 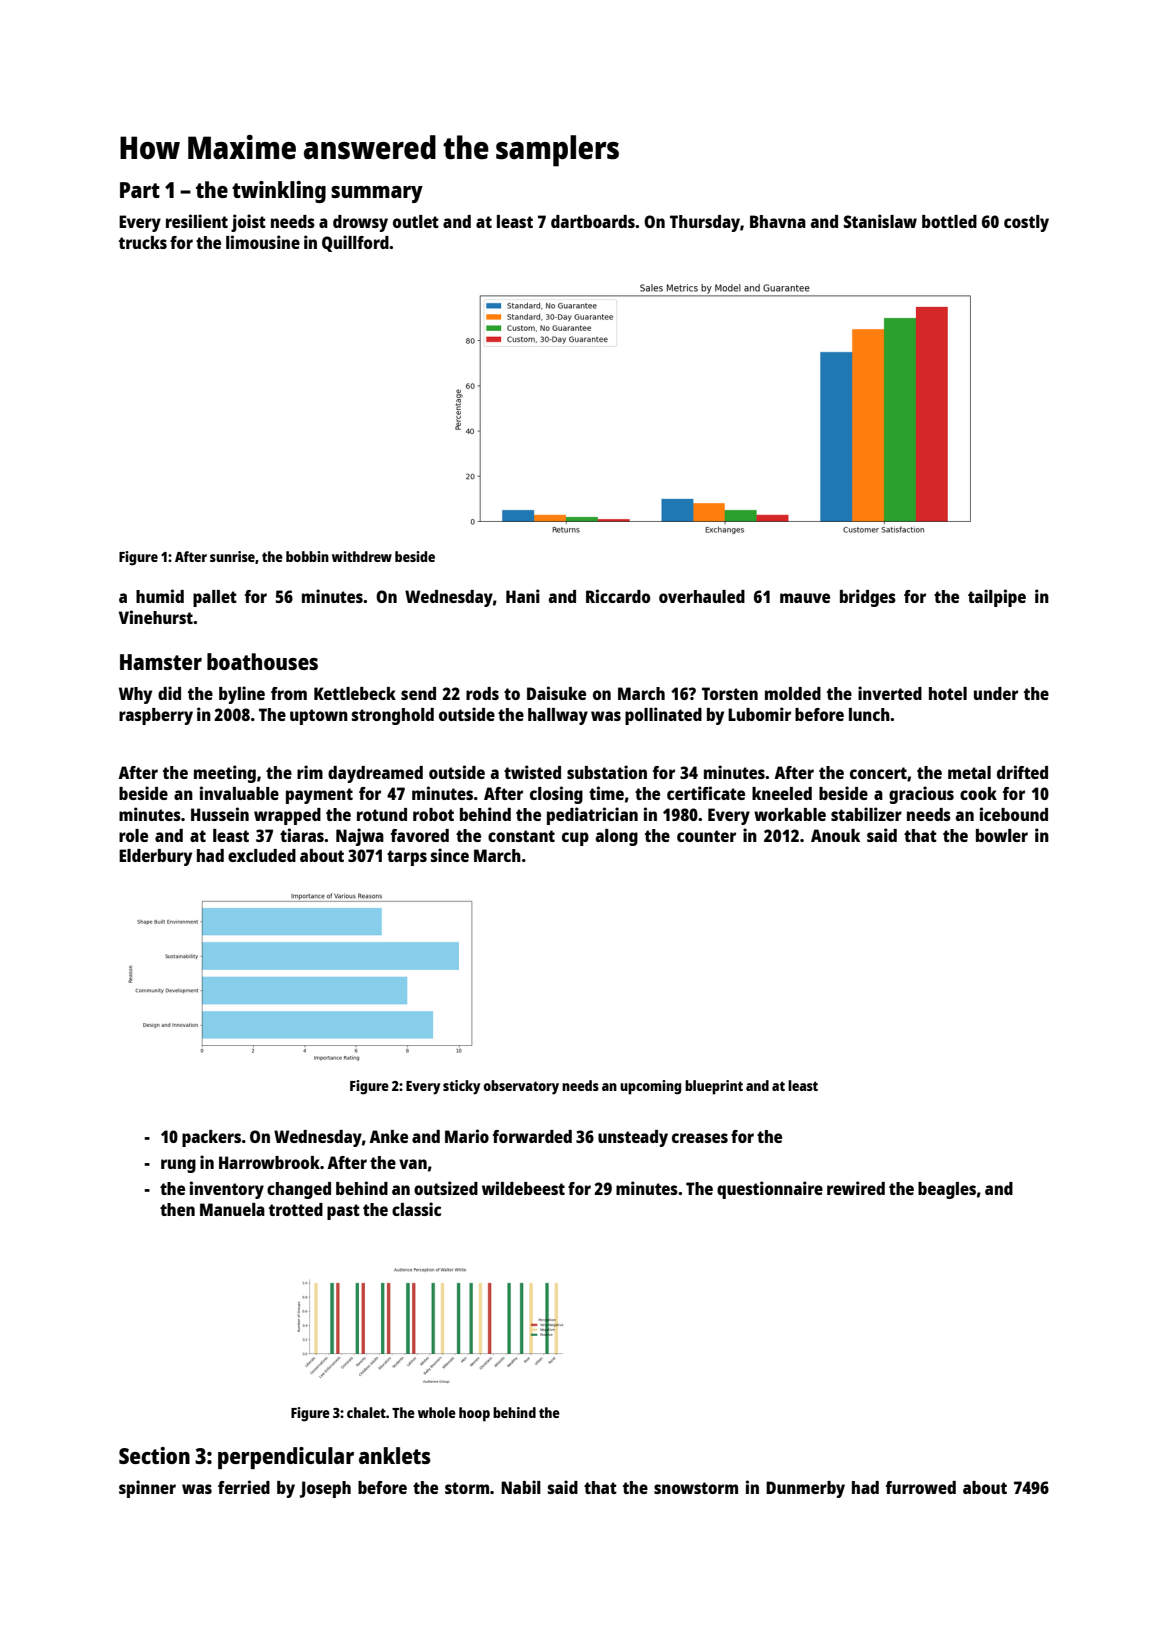 What do you see at coordinates (262, 661) in the page?
I see `boathouses` at bounding box center [262, 661].
